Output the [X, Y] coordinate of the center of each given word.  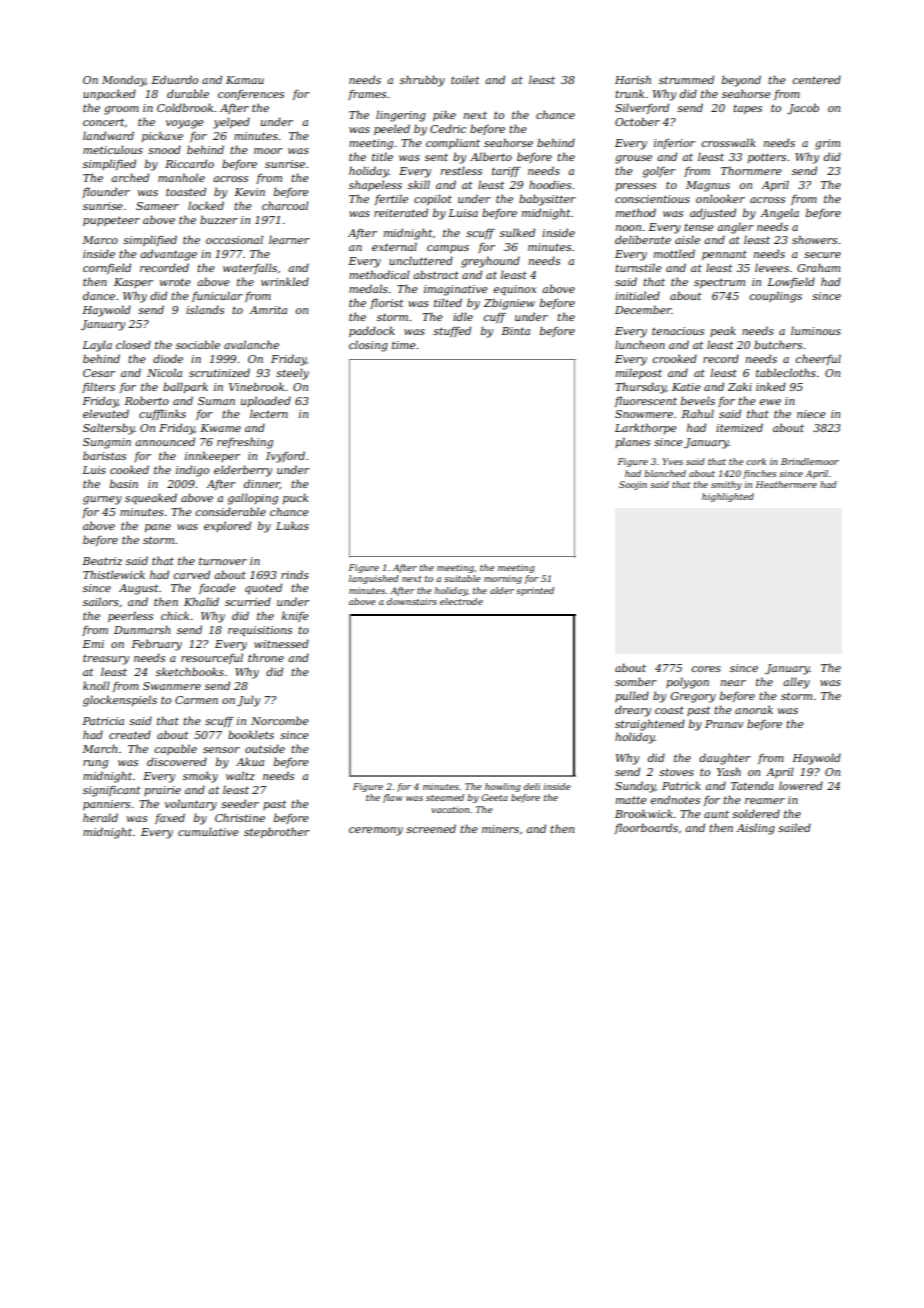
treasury [106, 660]
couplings [776, 297]
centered [817, 79]
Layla [97, 346]
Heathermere [786, 484]
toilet [465, 79]
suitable [462, 578]
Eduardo [174, 79]
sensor [221, 750]
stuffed [452, 331]
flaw [393, 798]
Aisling [755, 829]
